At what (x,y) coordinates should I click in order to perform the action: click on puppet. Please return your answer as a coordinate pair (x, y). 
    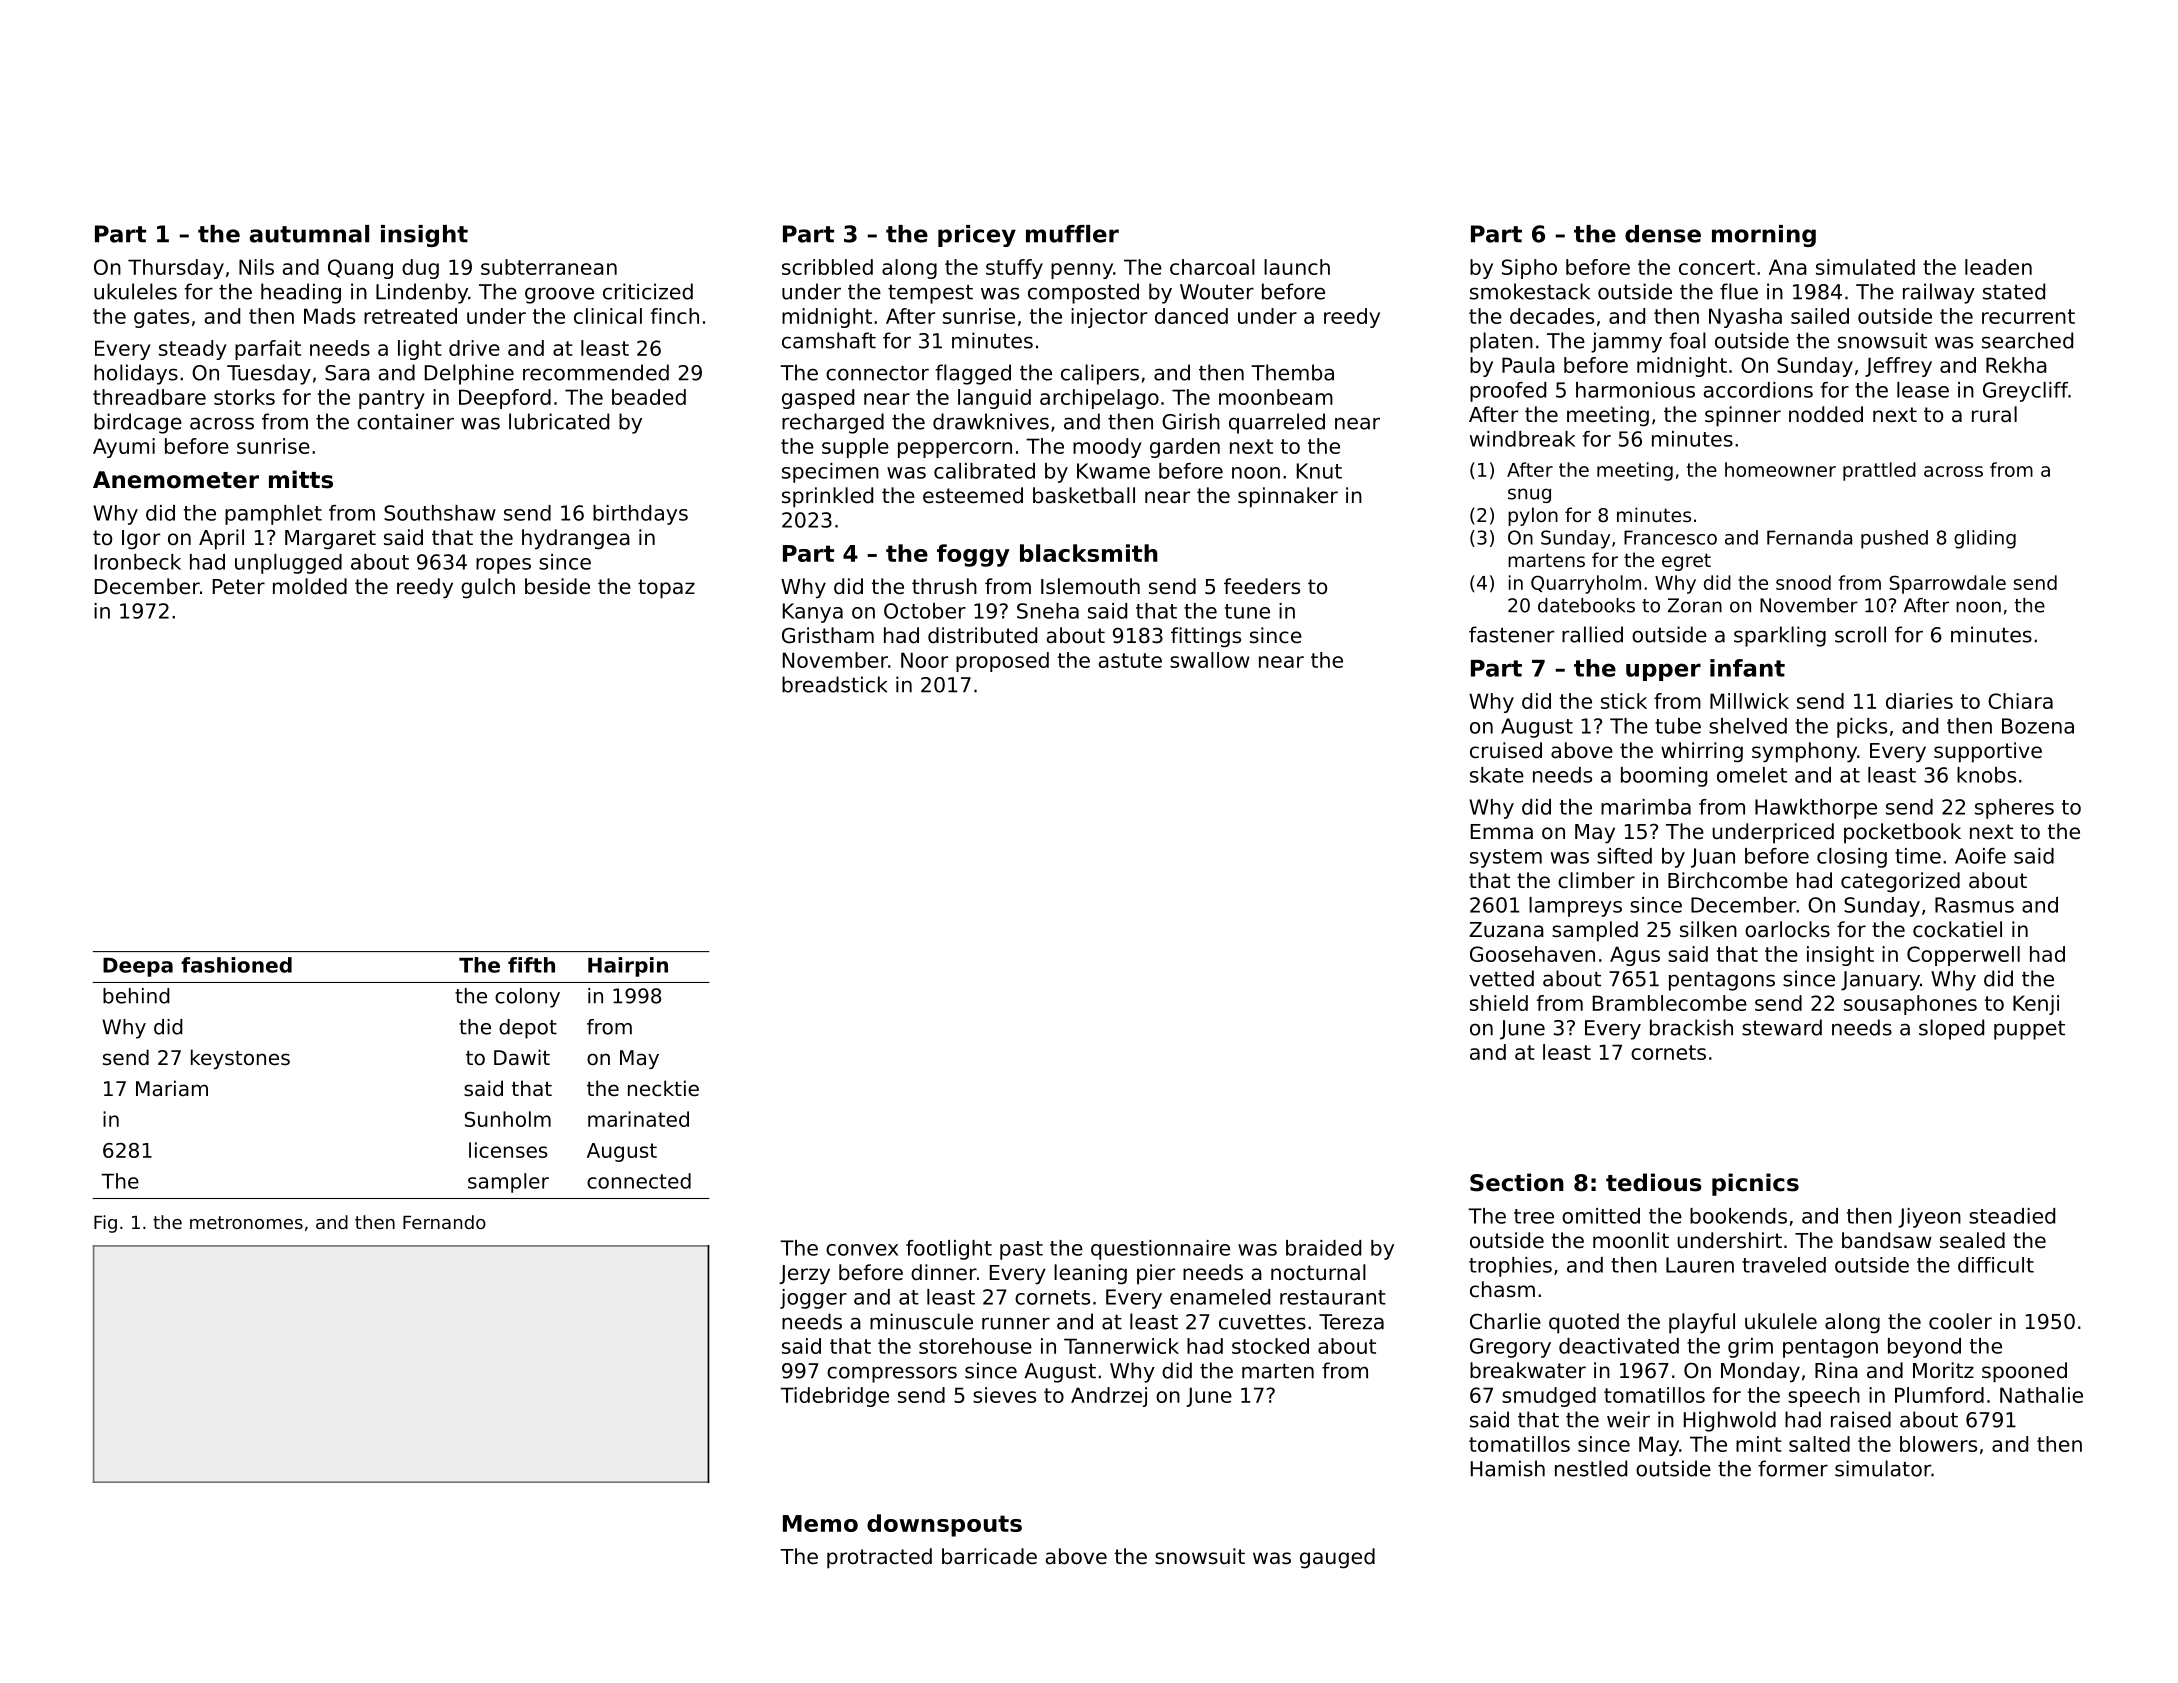
    Looking at the image, I should click on (2029, 1030).
